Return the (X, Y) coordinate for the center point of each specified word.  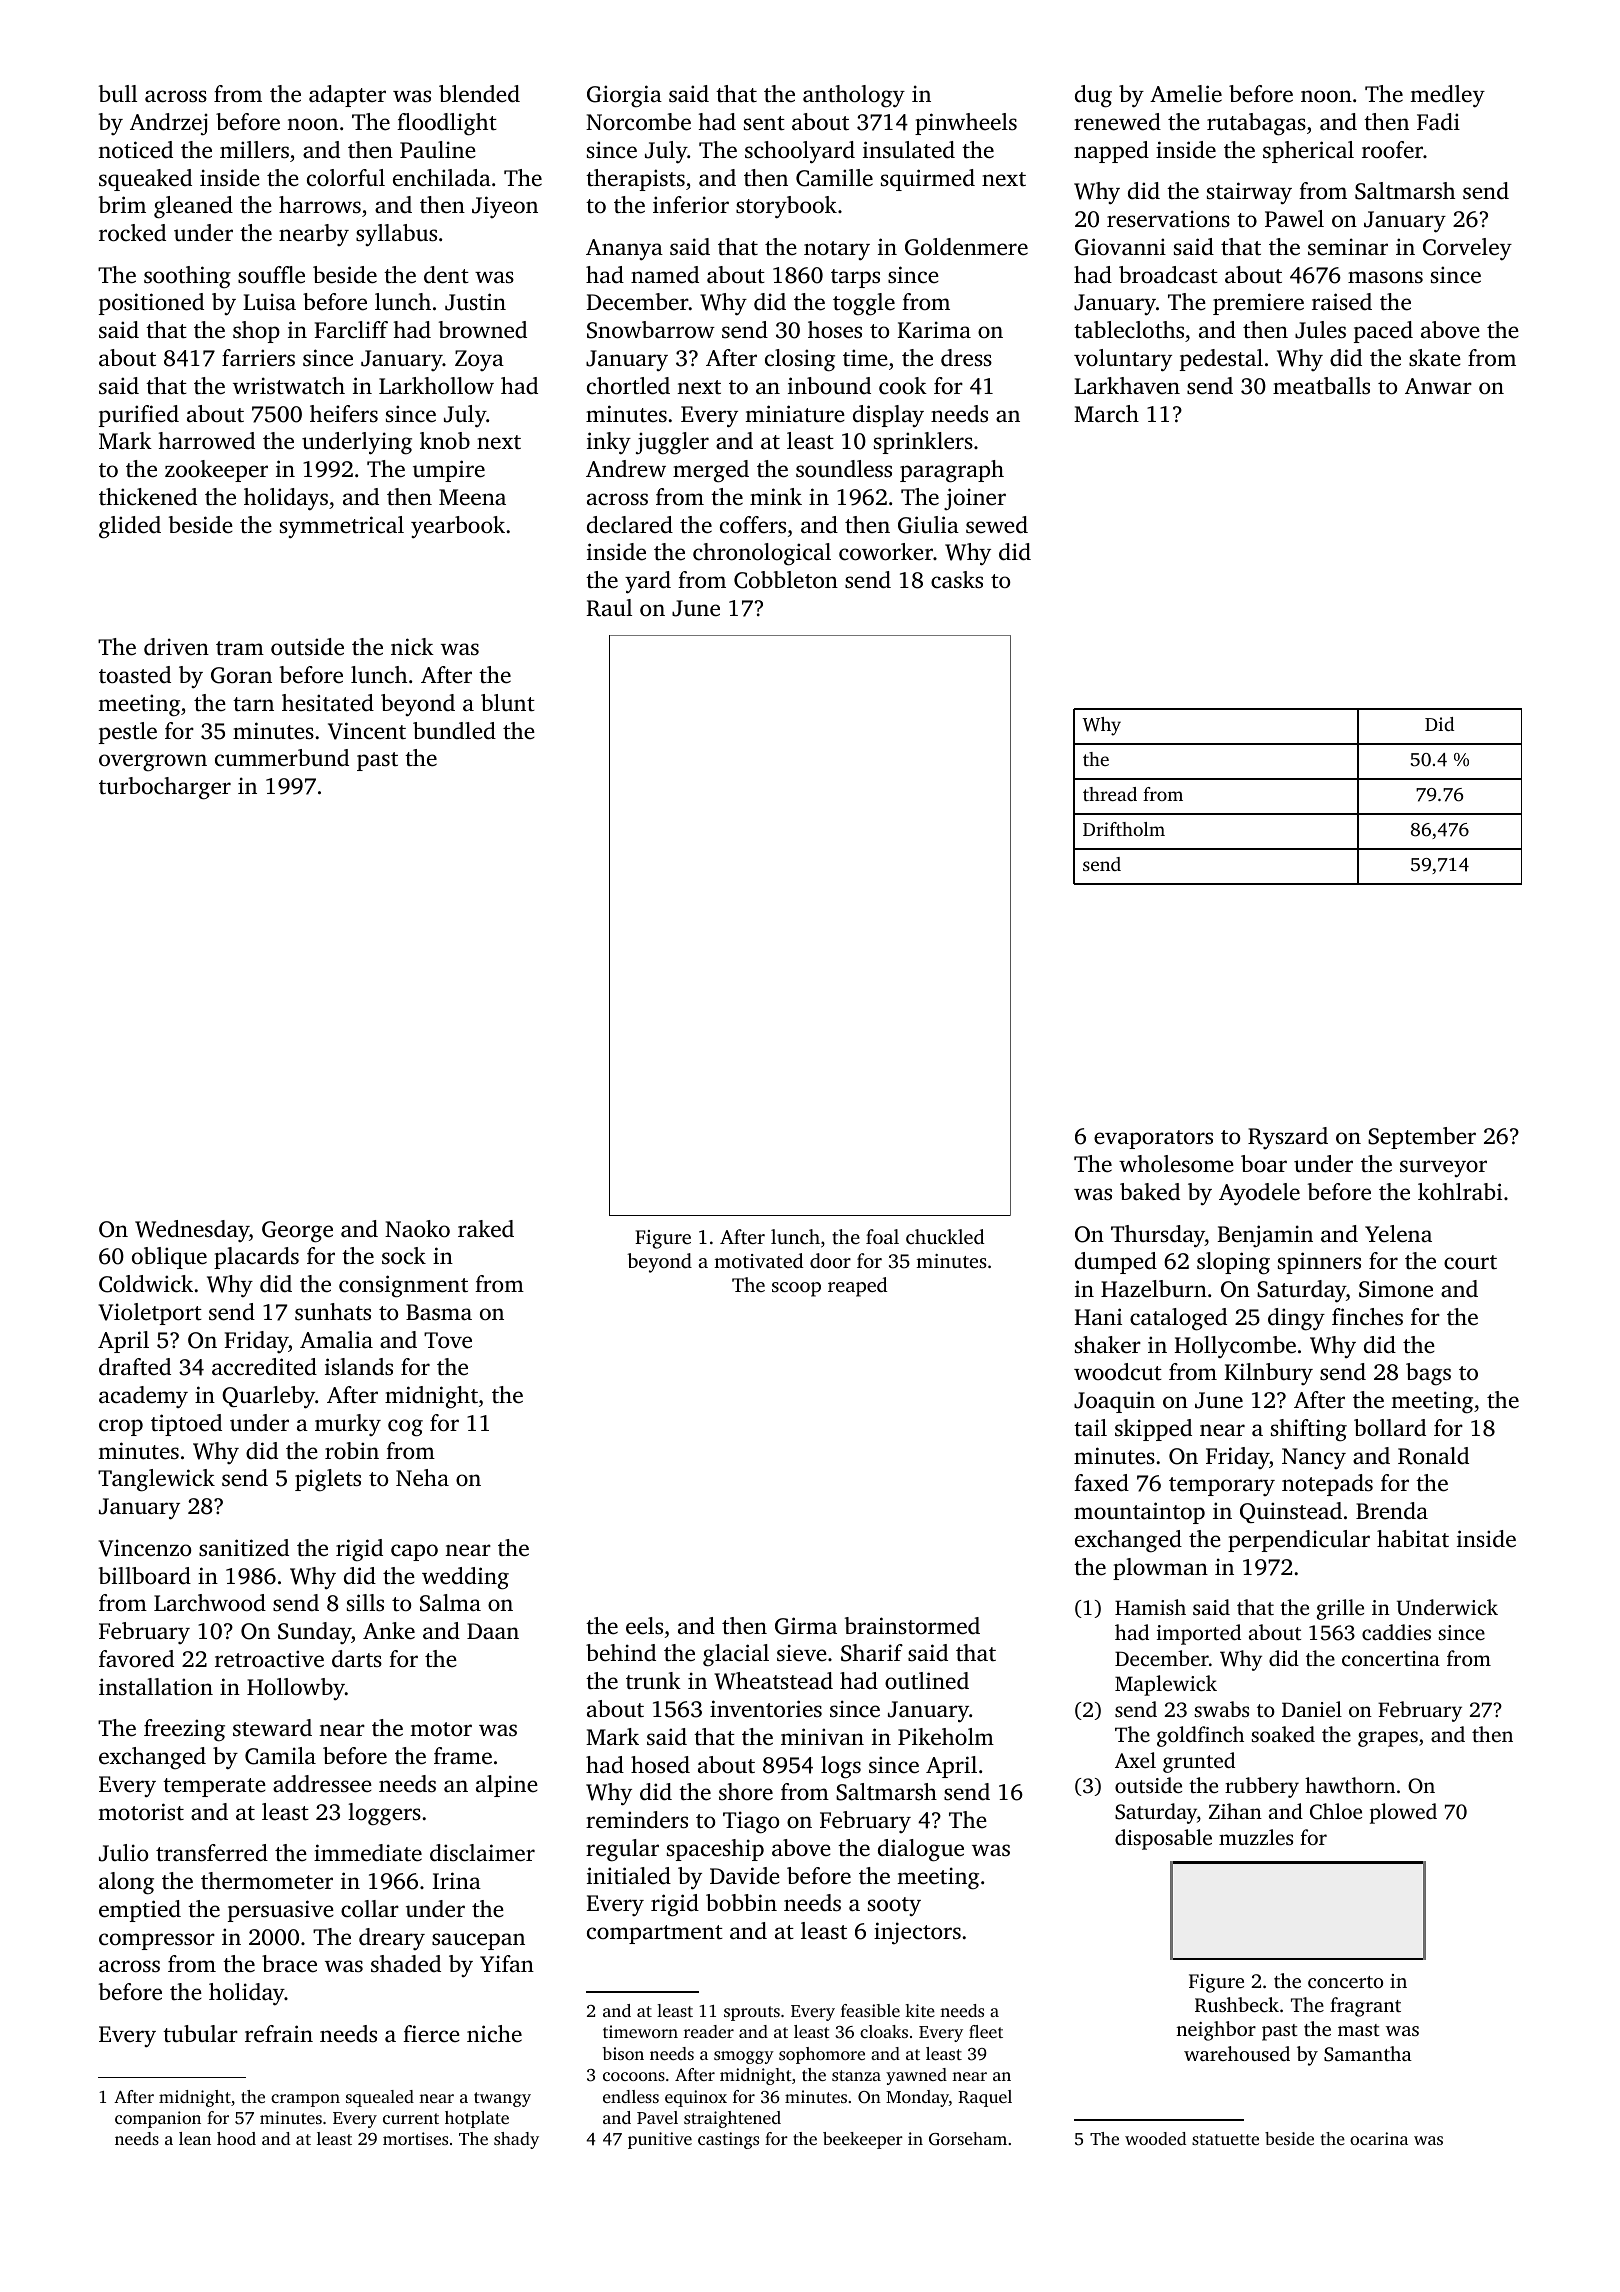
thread (1110, 794)
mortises (415, 2138)
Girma (806, 1626)
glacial (736, 1655)
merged (711, 471)
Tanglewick (156, 1480)
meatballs (1321, 386)
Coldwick (146, 1284)
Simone (1396, 1289)
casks (957, 579)
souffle (271, 275)
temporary (1222, 1486)
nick (412, 646)
